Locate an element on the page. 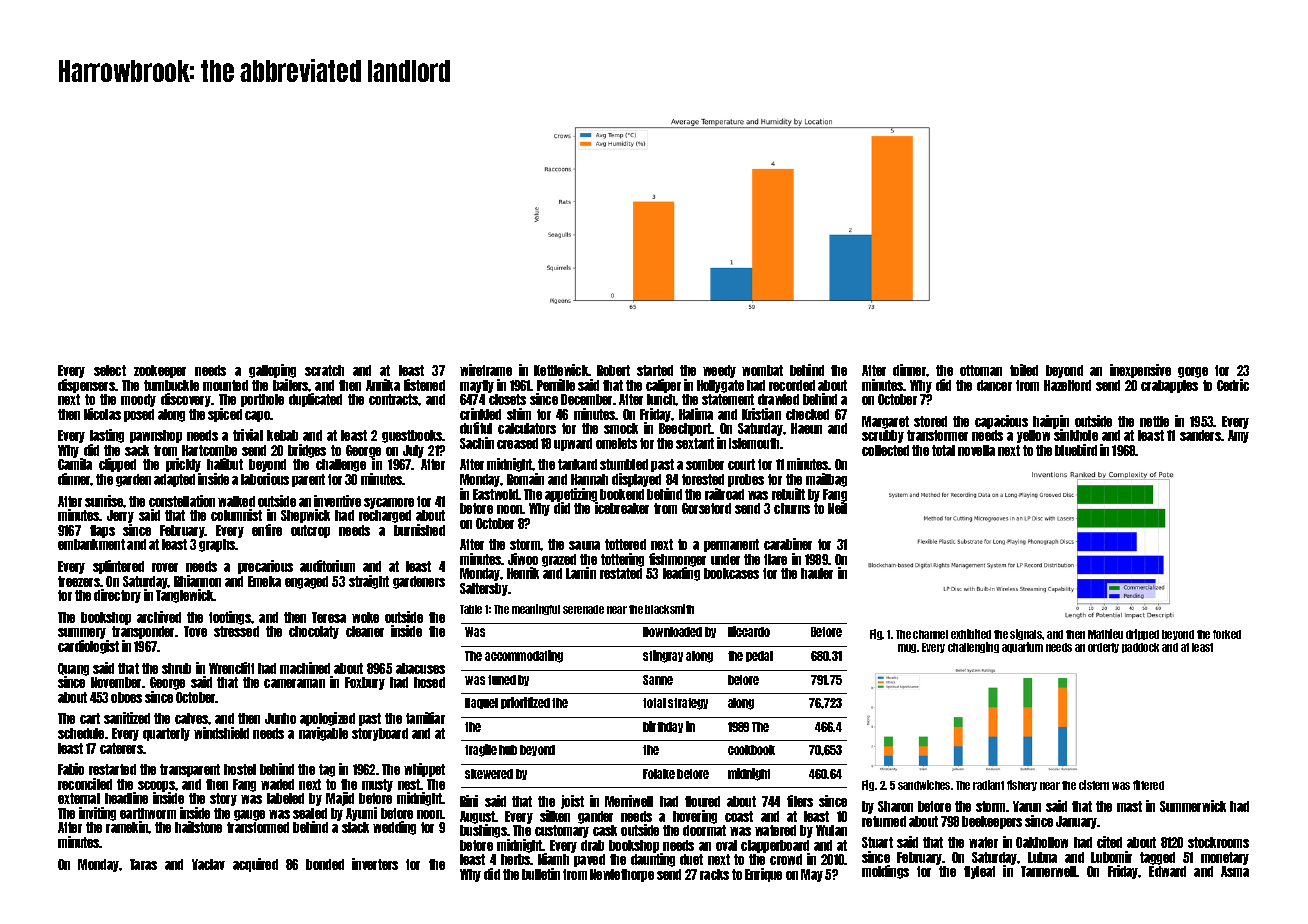 Image resolution: width=1308 pixels, height=924 pixels. Niamh is located at coordinates (553, 859).
